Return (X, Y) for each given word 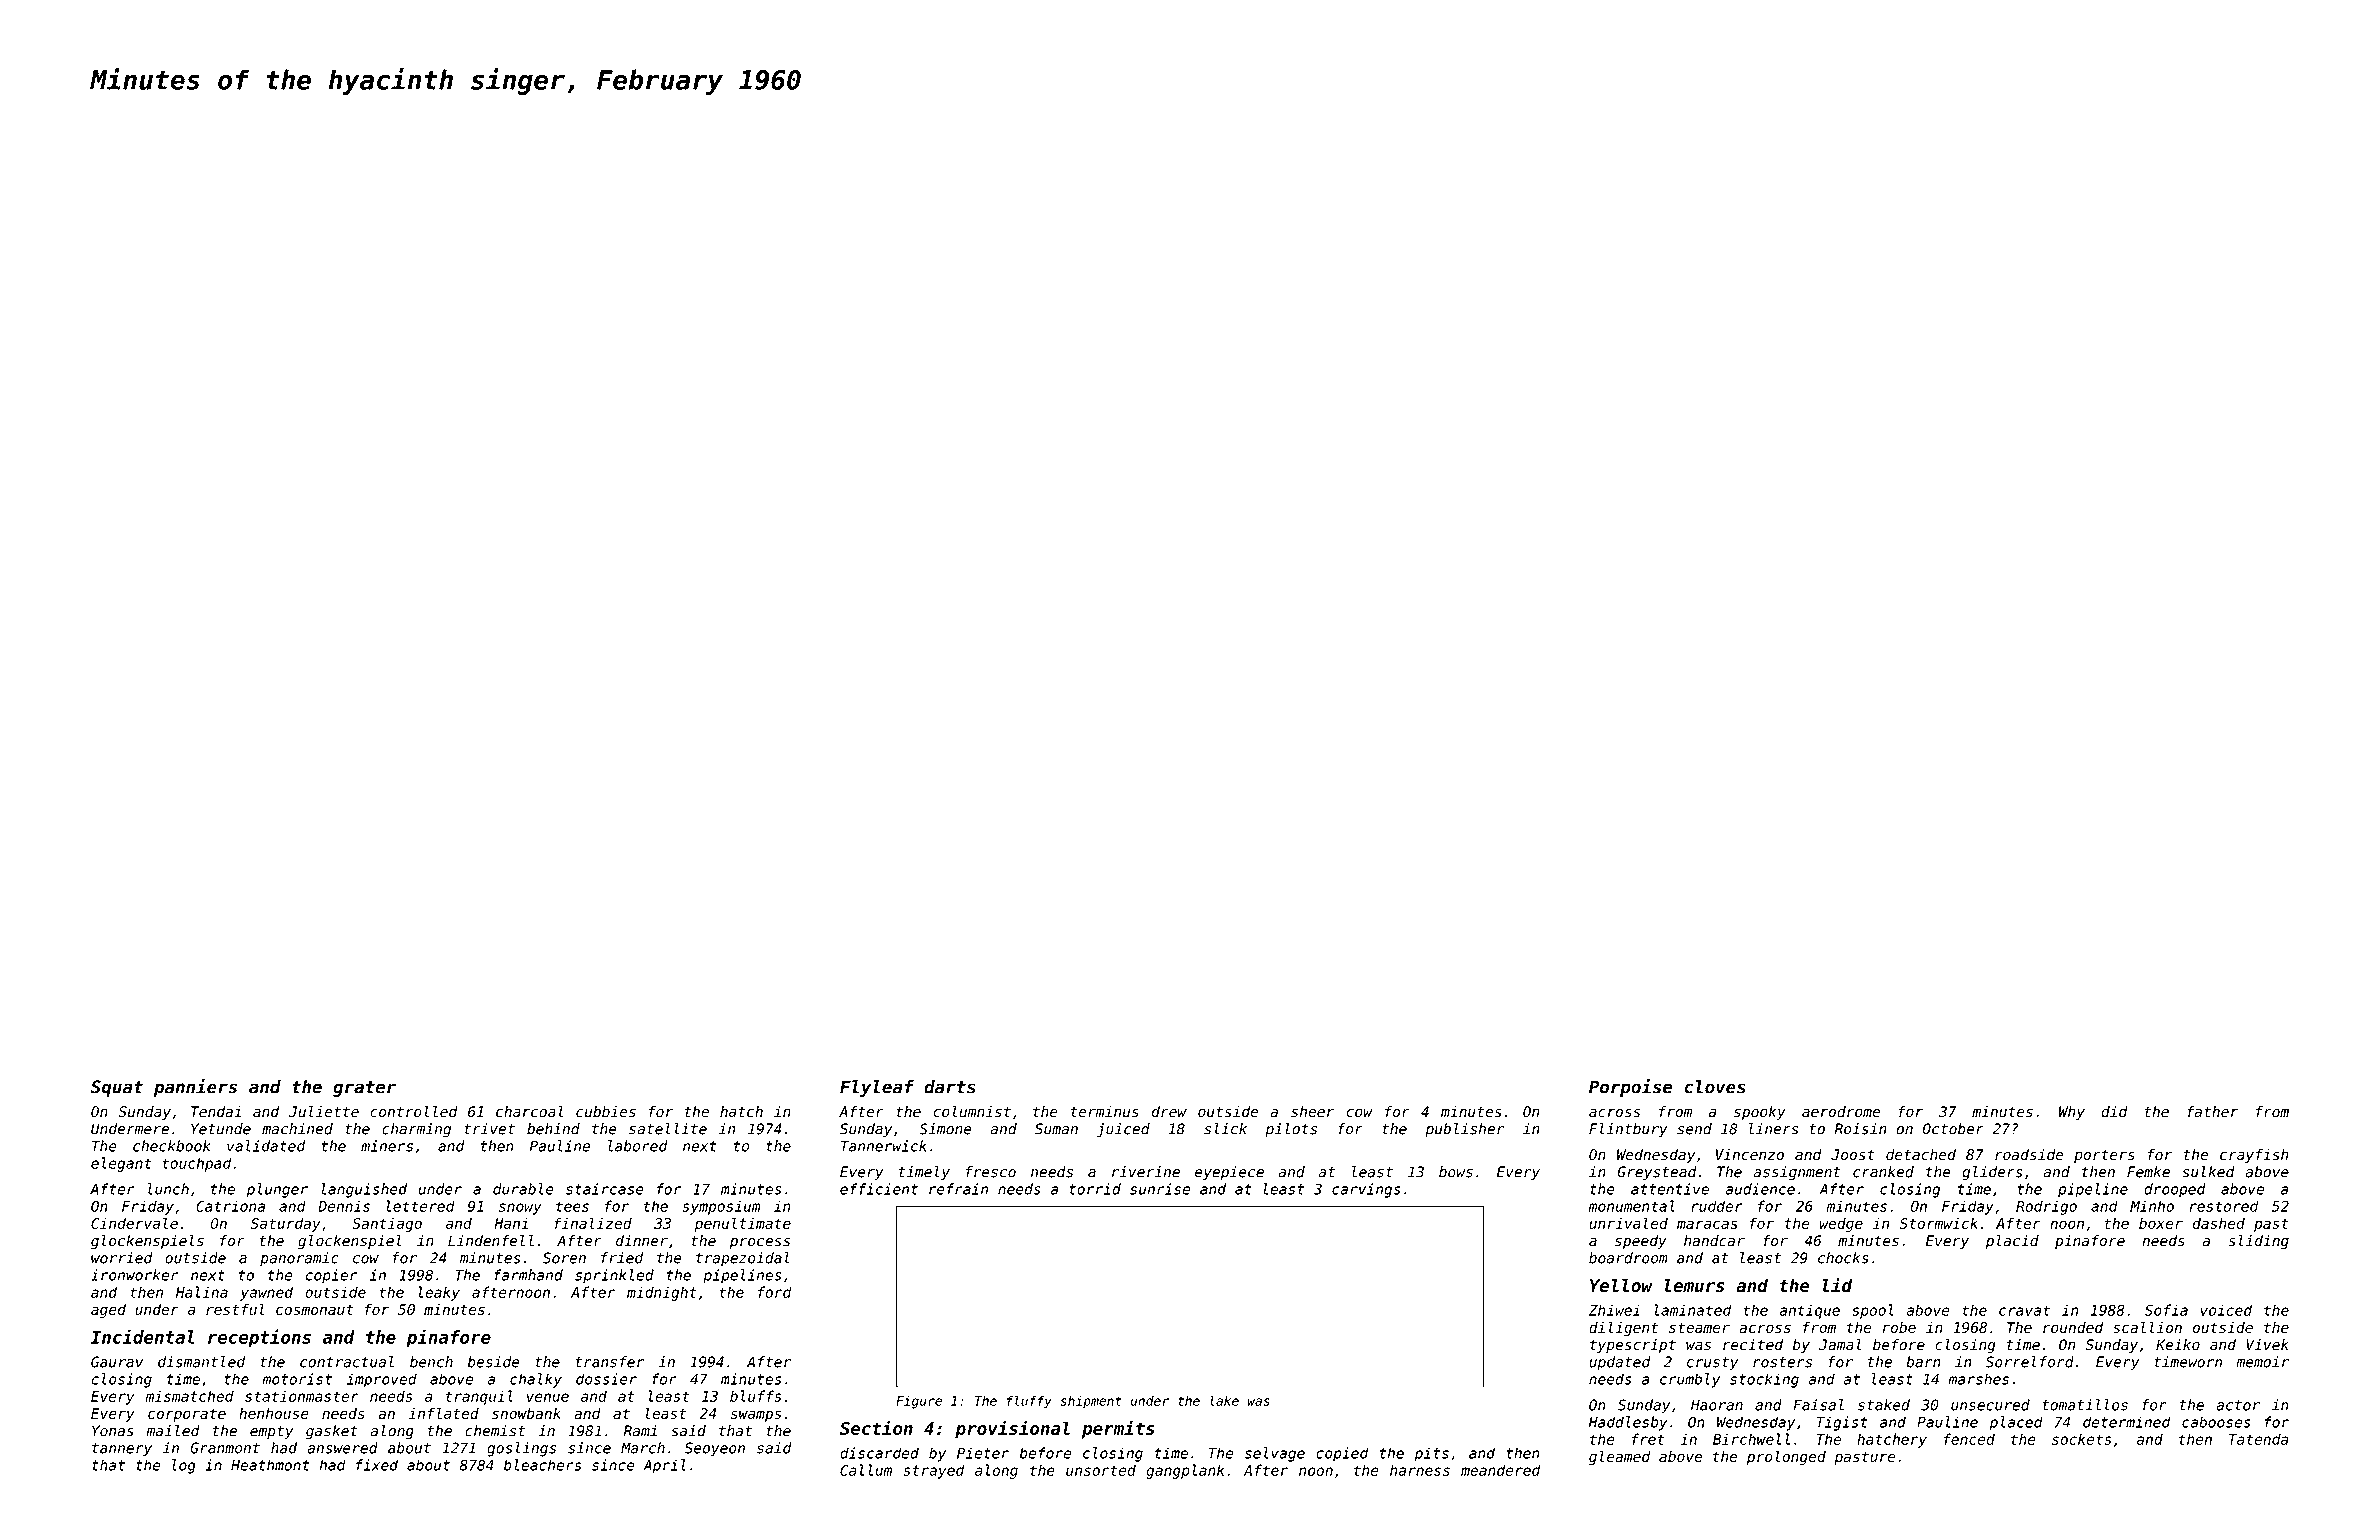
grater (364, 1089)
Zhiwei (1614, 1310)
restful (235, 1309)
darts (950, 1087)
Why (2072, 1113)
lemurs (1694, 1285)
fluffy (1029, 1402)
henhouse (274, 1413)
